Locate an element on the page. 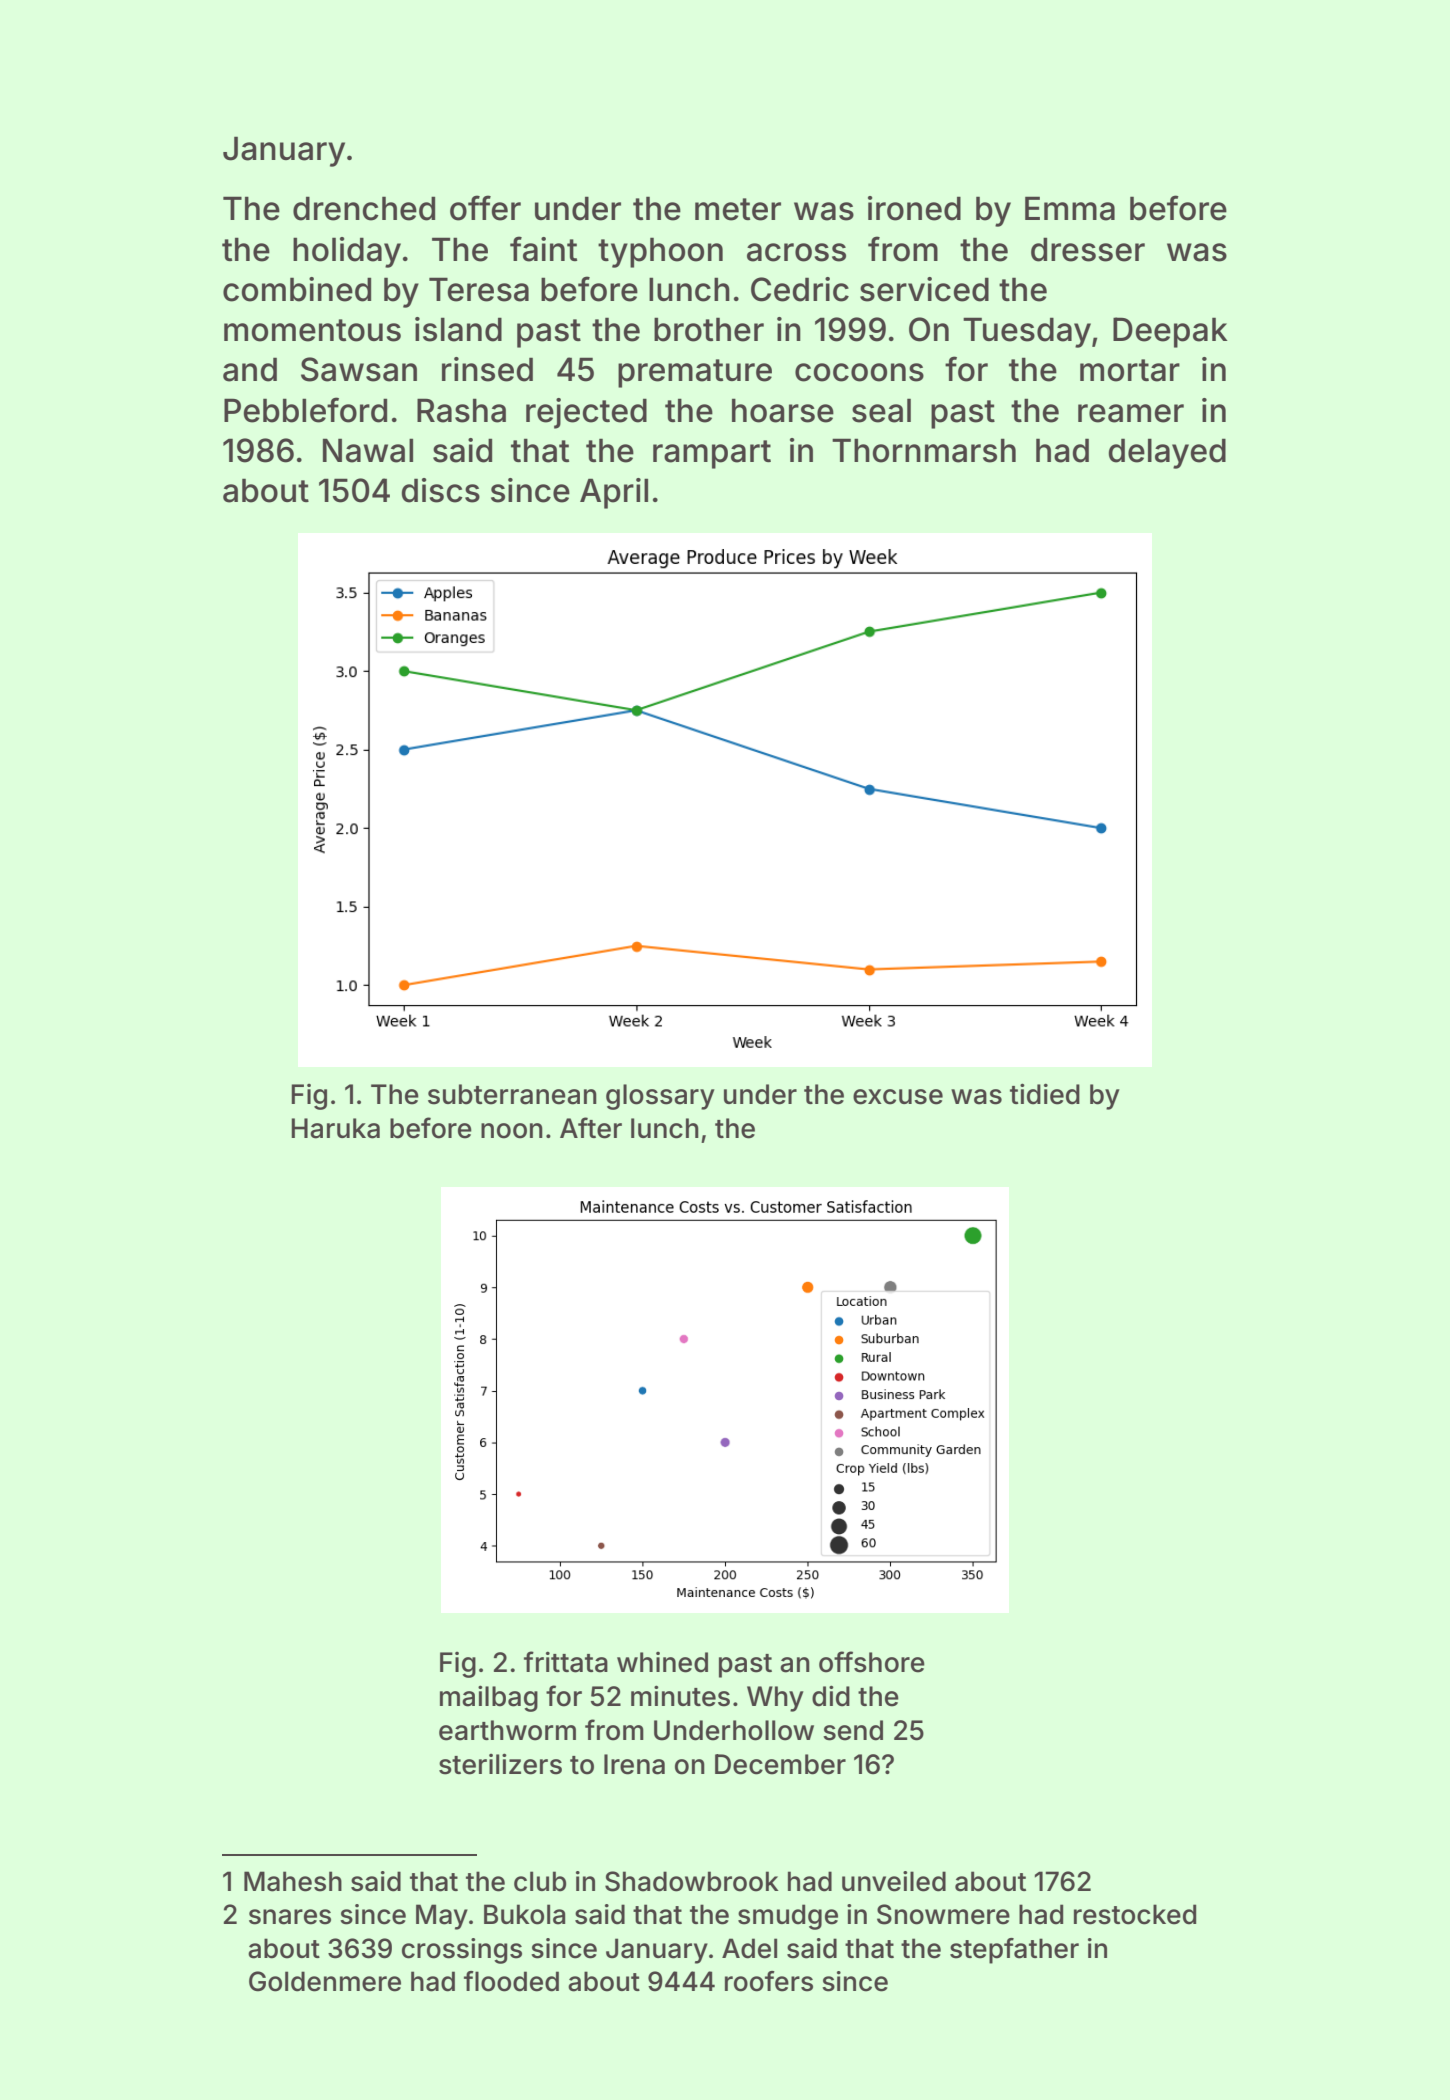 This page has width=1450, height=2100. discs is located at coordinates (440, 490).
